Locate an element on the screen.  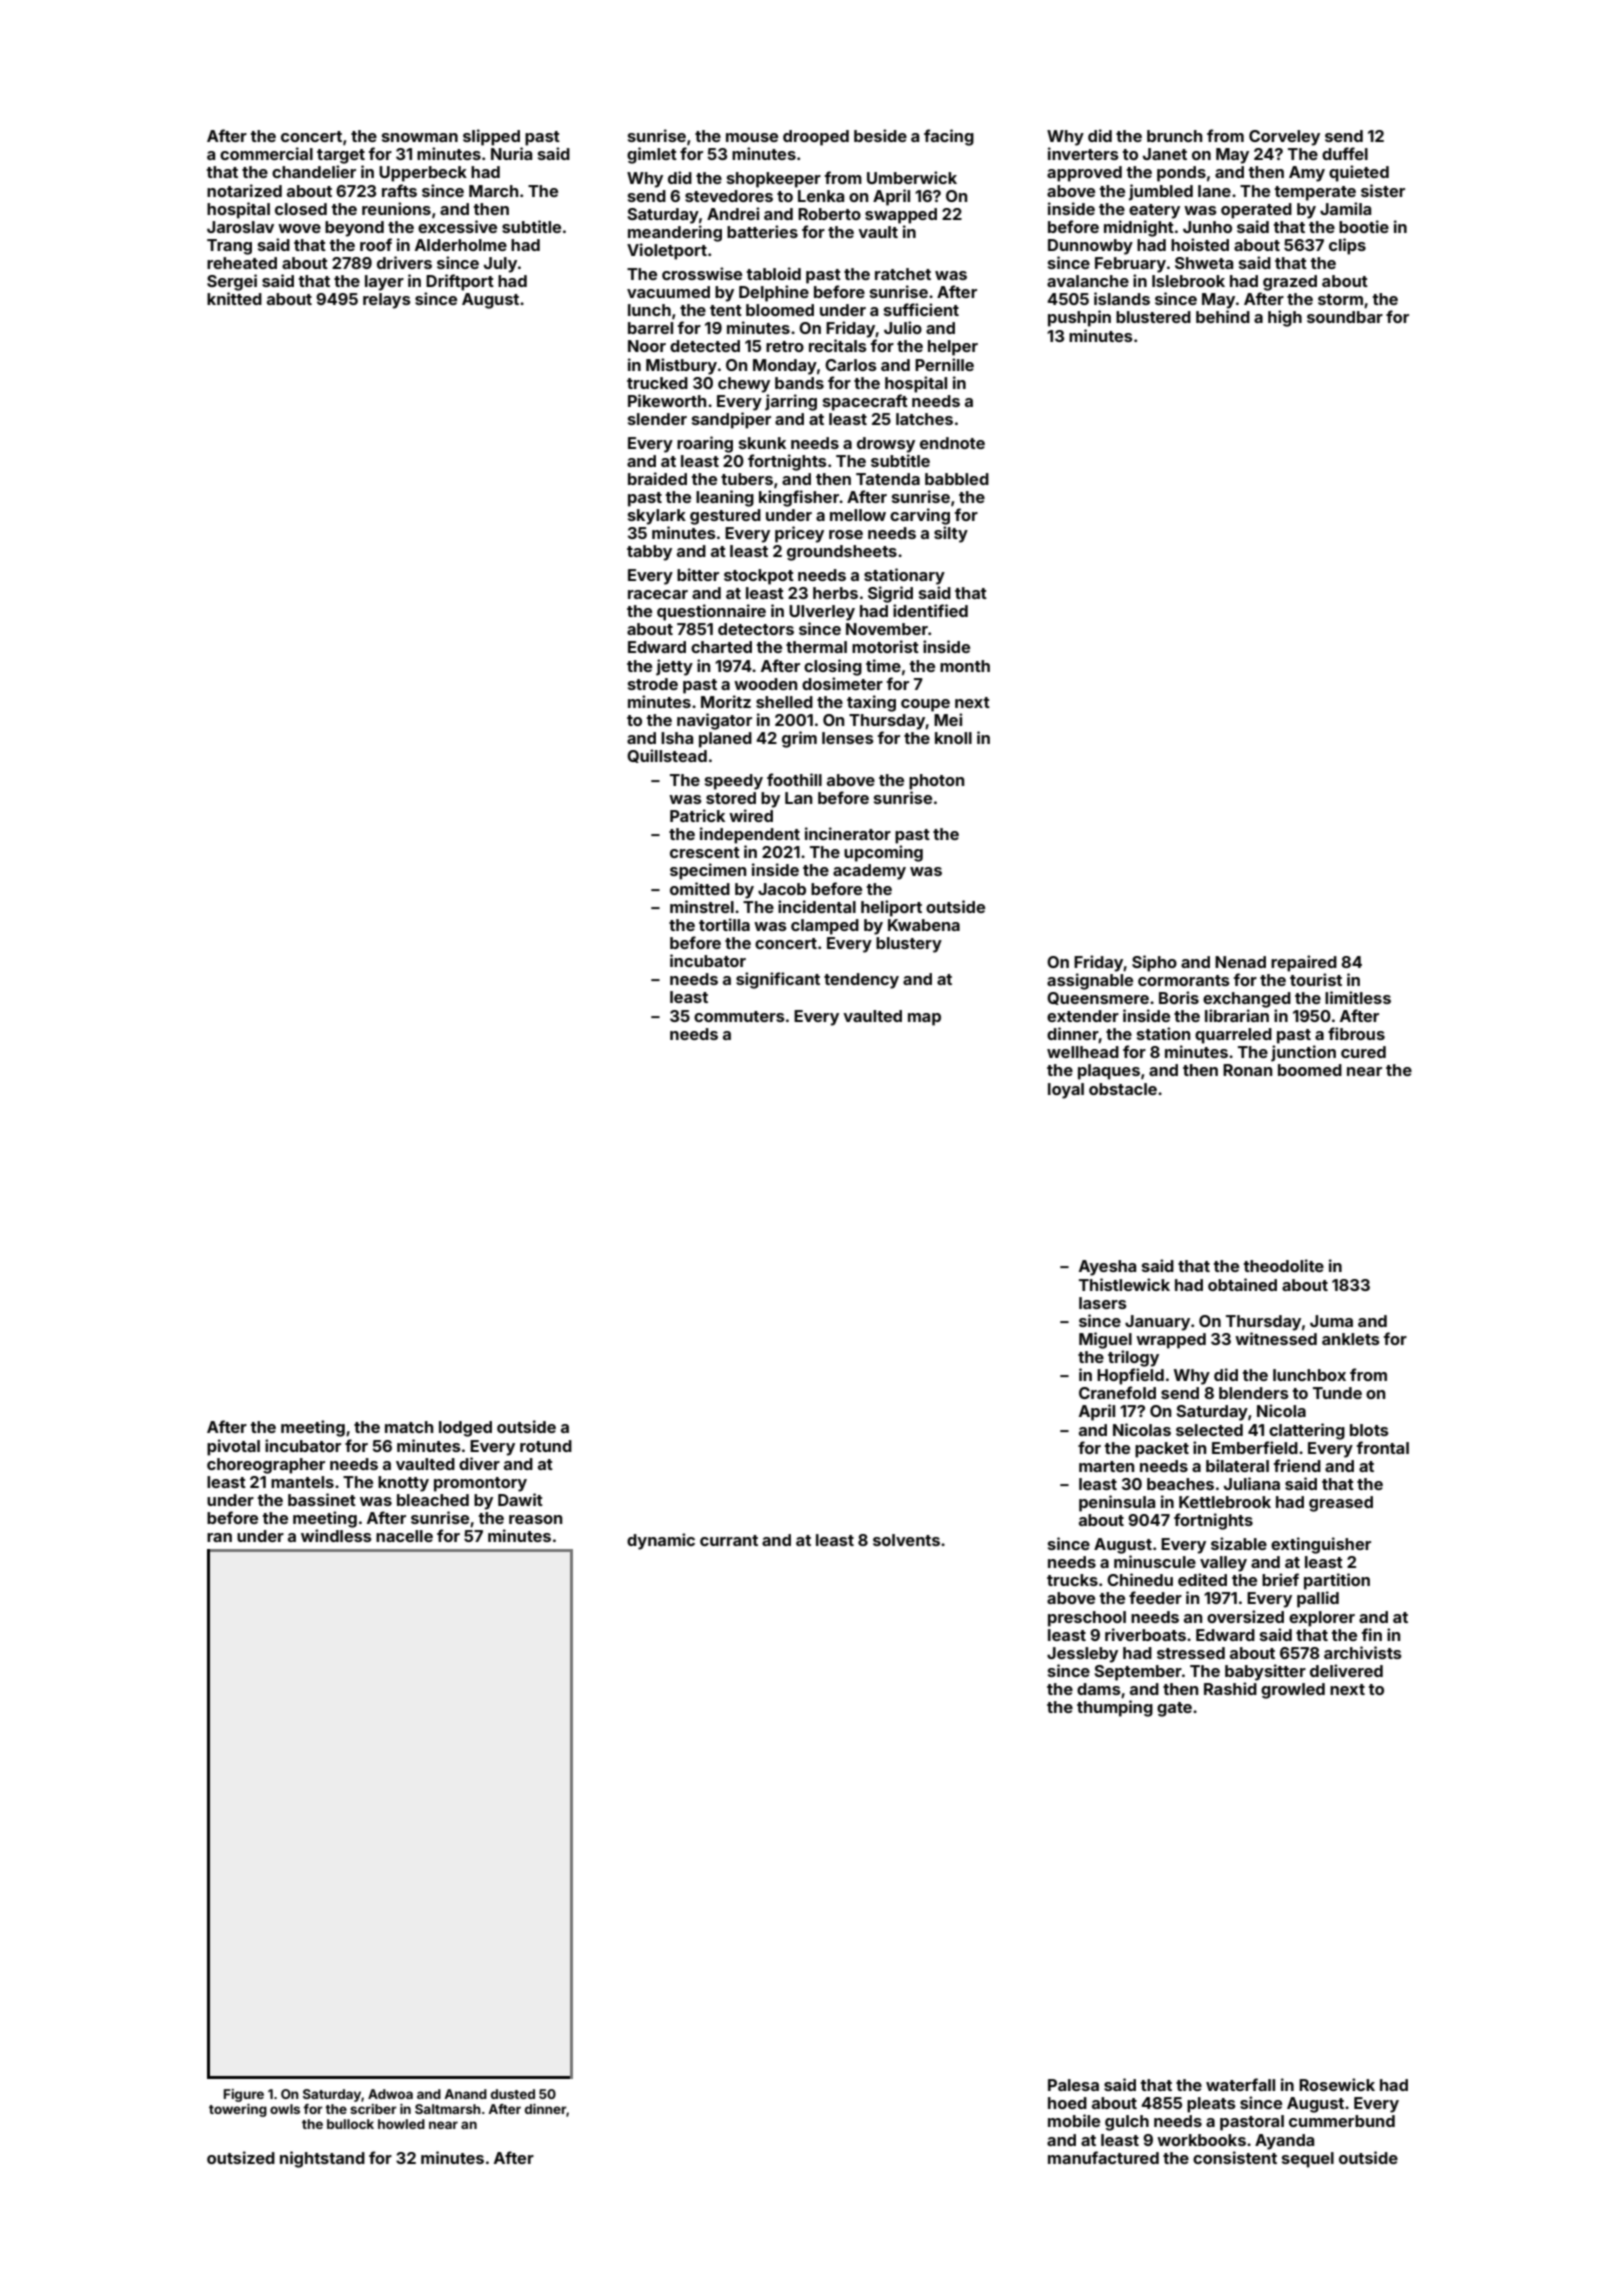
anklets is located at coordinates (1351, 1339).
